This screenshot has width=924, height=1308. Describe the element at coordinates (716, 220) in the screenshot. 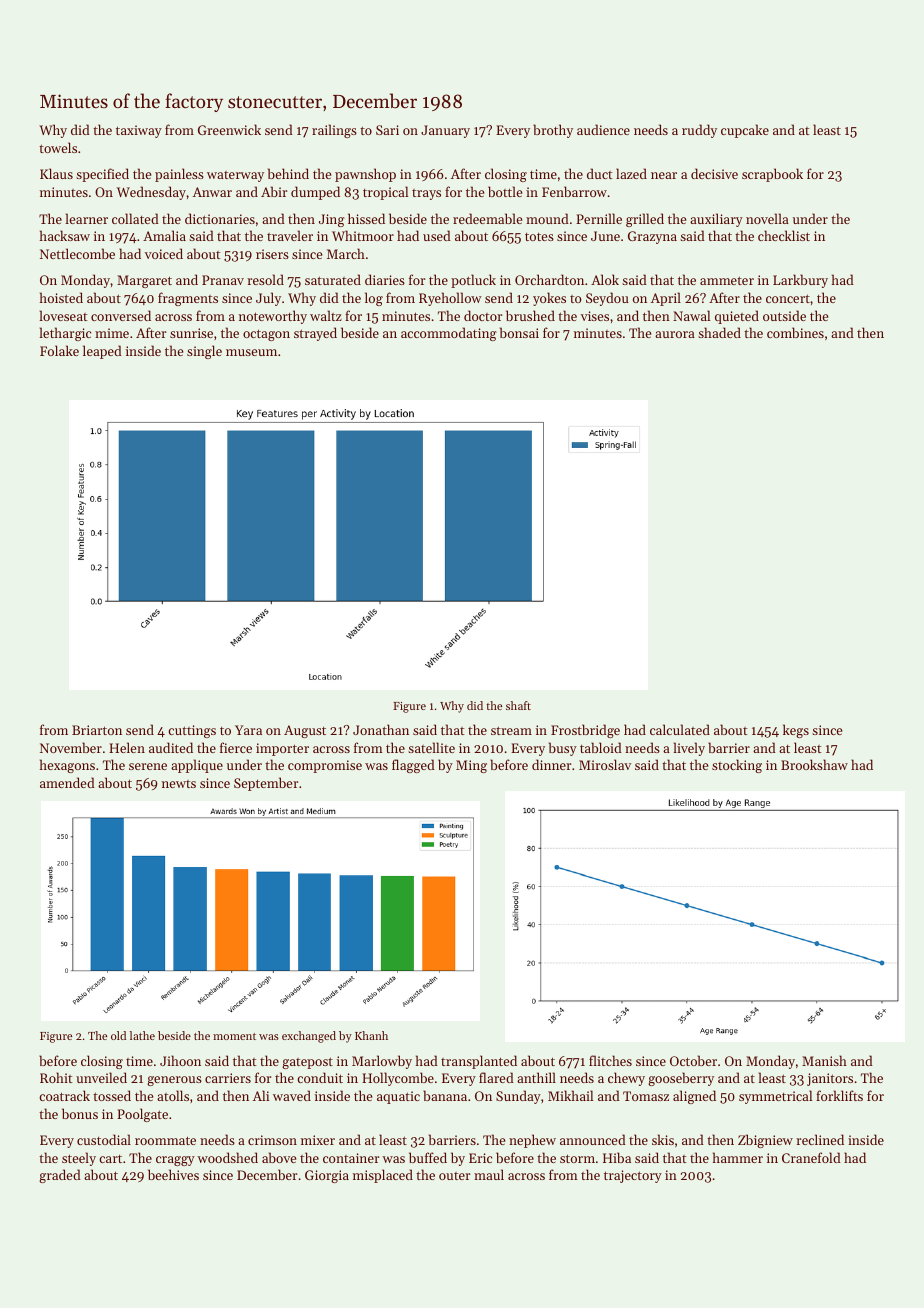

I see `auxiliary` at that location.
